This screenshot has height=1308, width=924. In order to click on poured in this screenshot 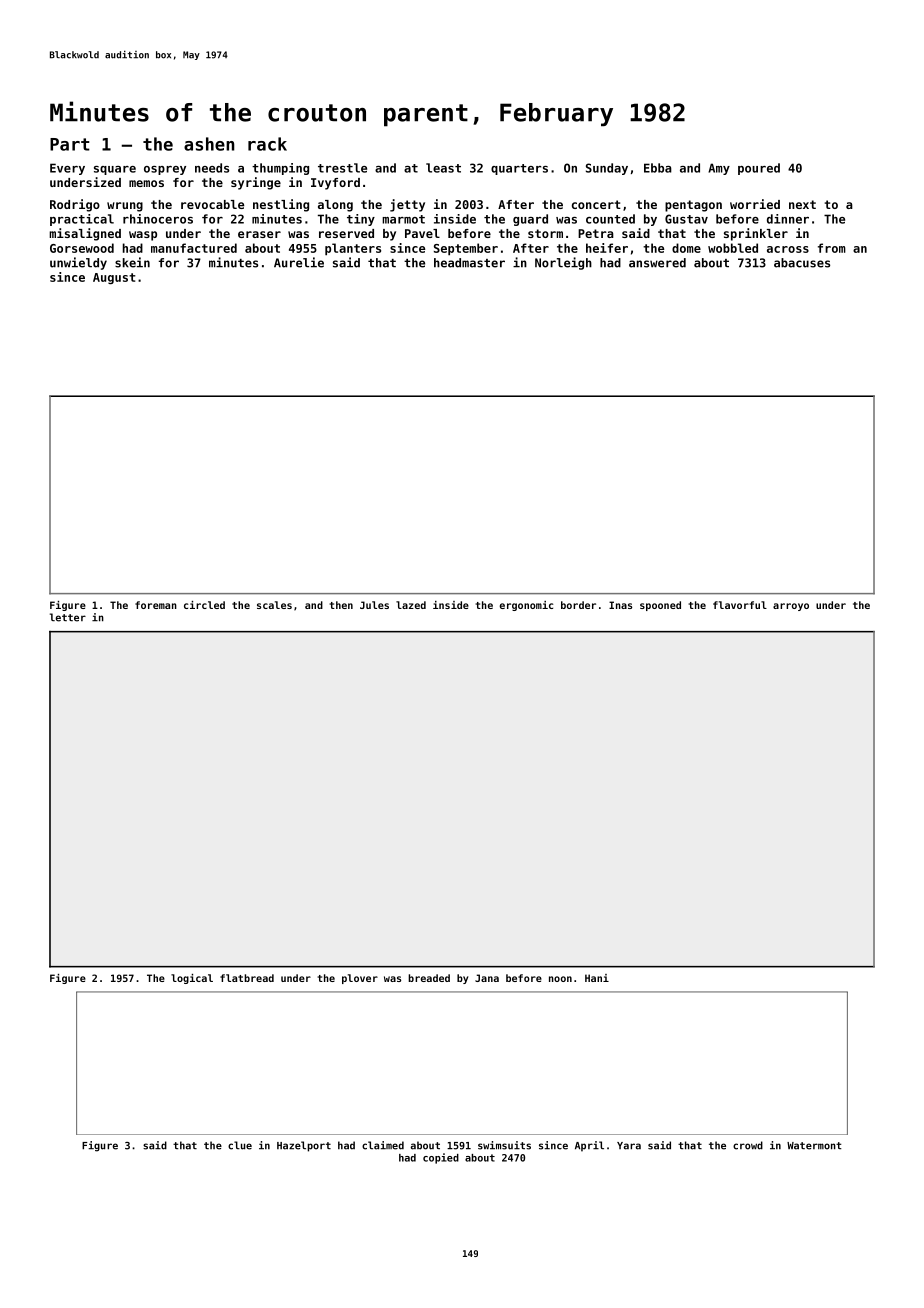, I will do `click(759, 169)`.
